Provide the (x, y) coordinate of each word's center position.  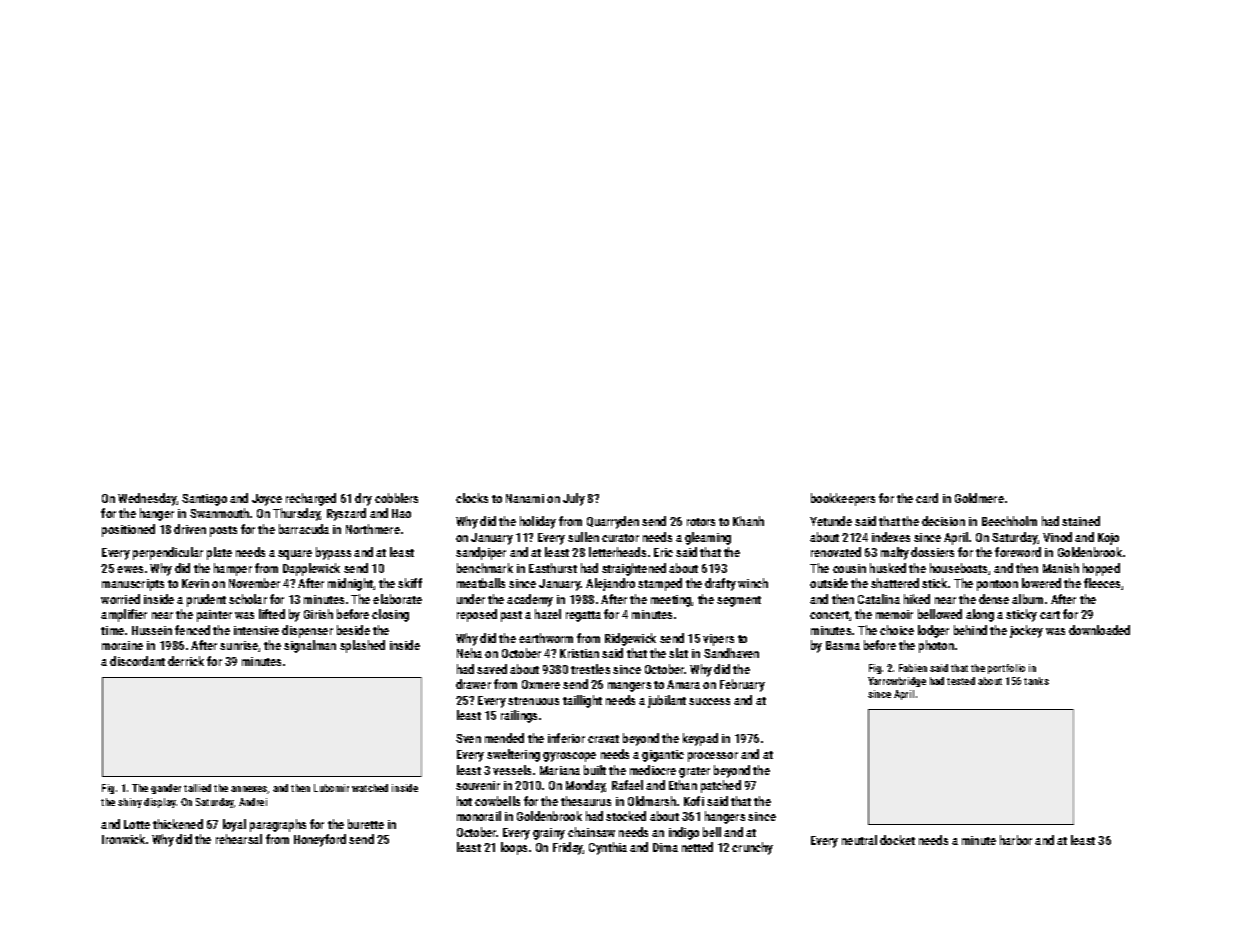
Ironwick (123, 839)
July (574, 499)
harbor (1016, 840)
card (927, 498)
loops (514, 848)
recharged (311, 499)
